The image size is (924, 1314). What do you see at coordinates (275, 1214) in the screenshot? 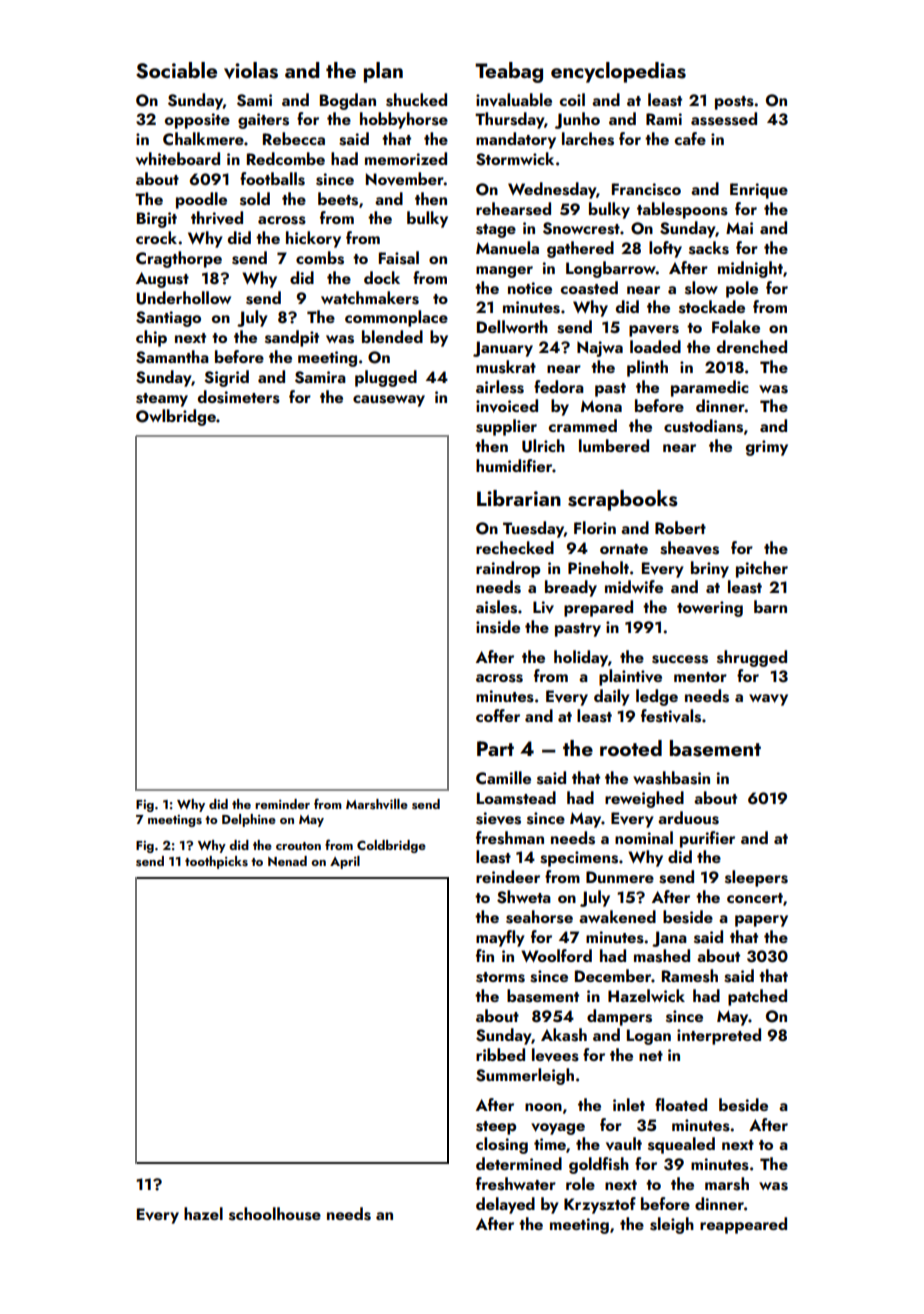
I see `schoolhouse` at bounding box center [275, 1214].
